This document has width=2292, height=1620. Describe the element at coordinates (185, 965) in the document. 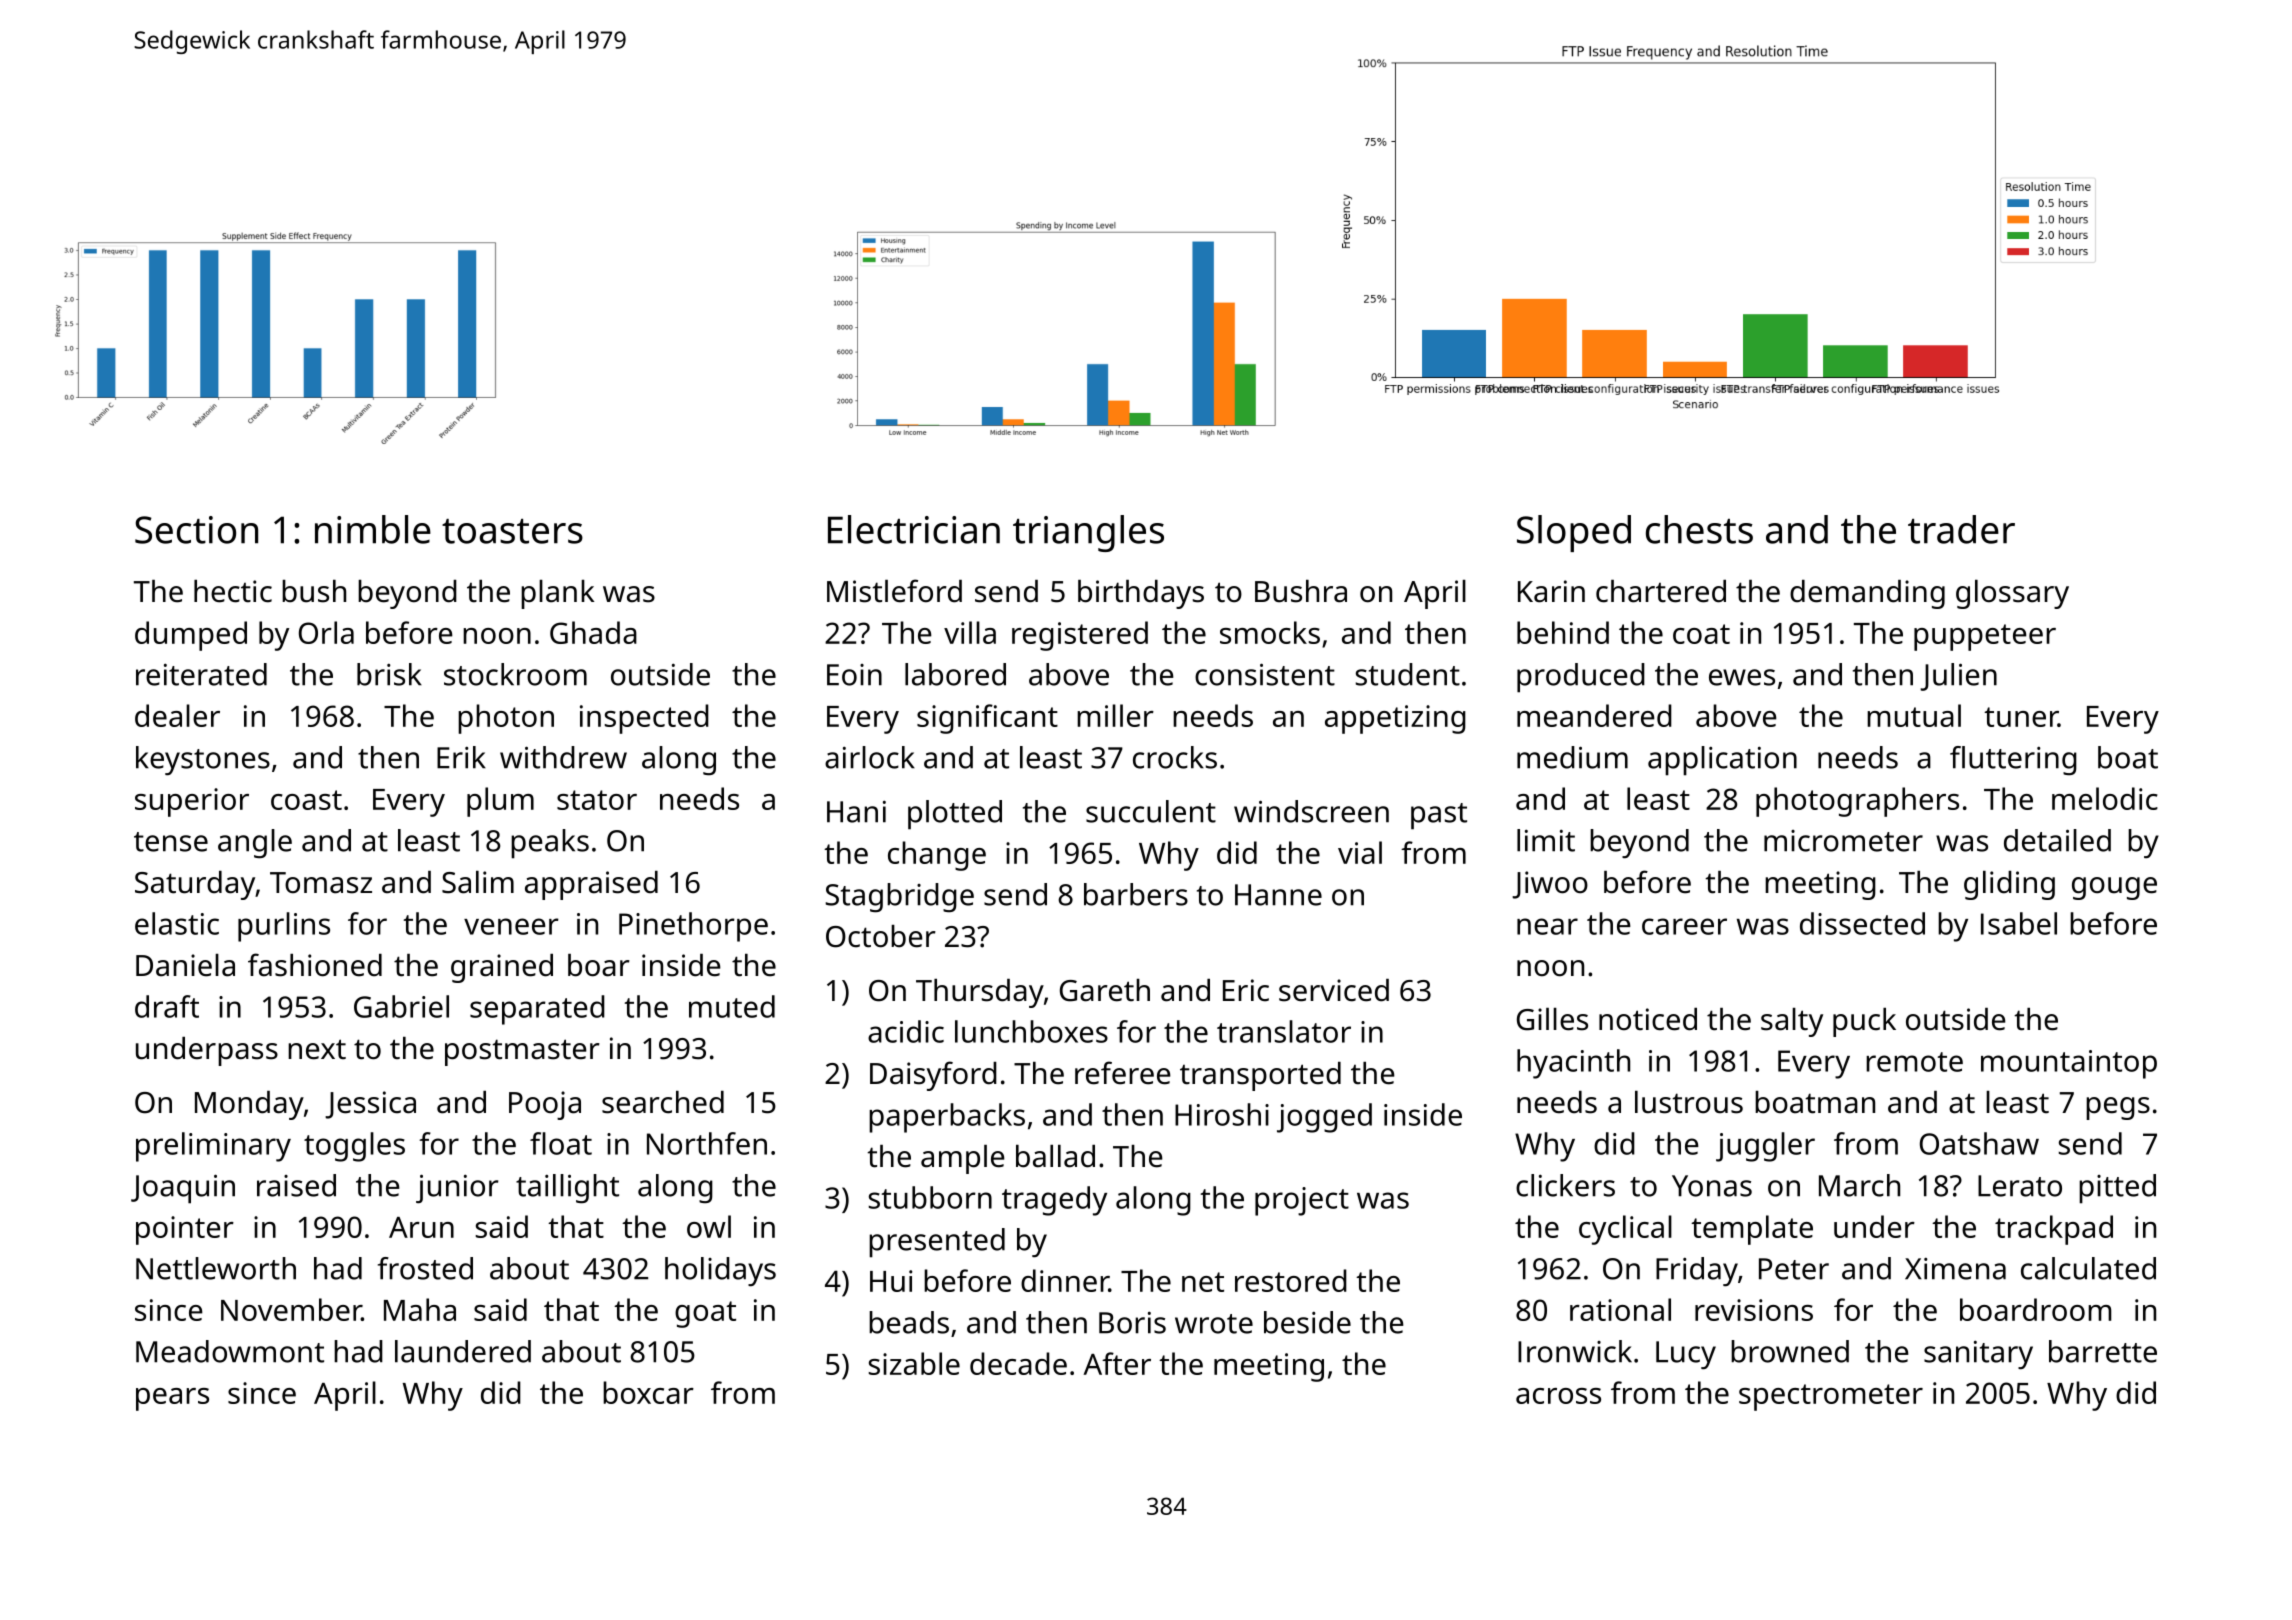

I see `Daniela` at that location.
